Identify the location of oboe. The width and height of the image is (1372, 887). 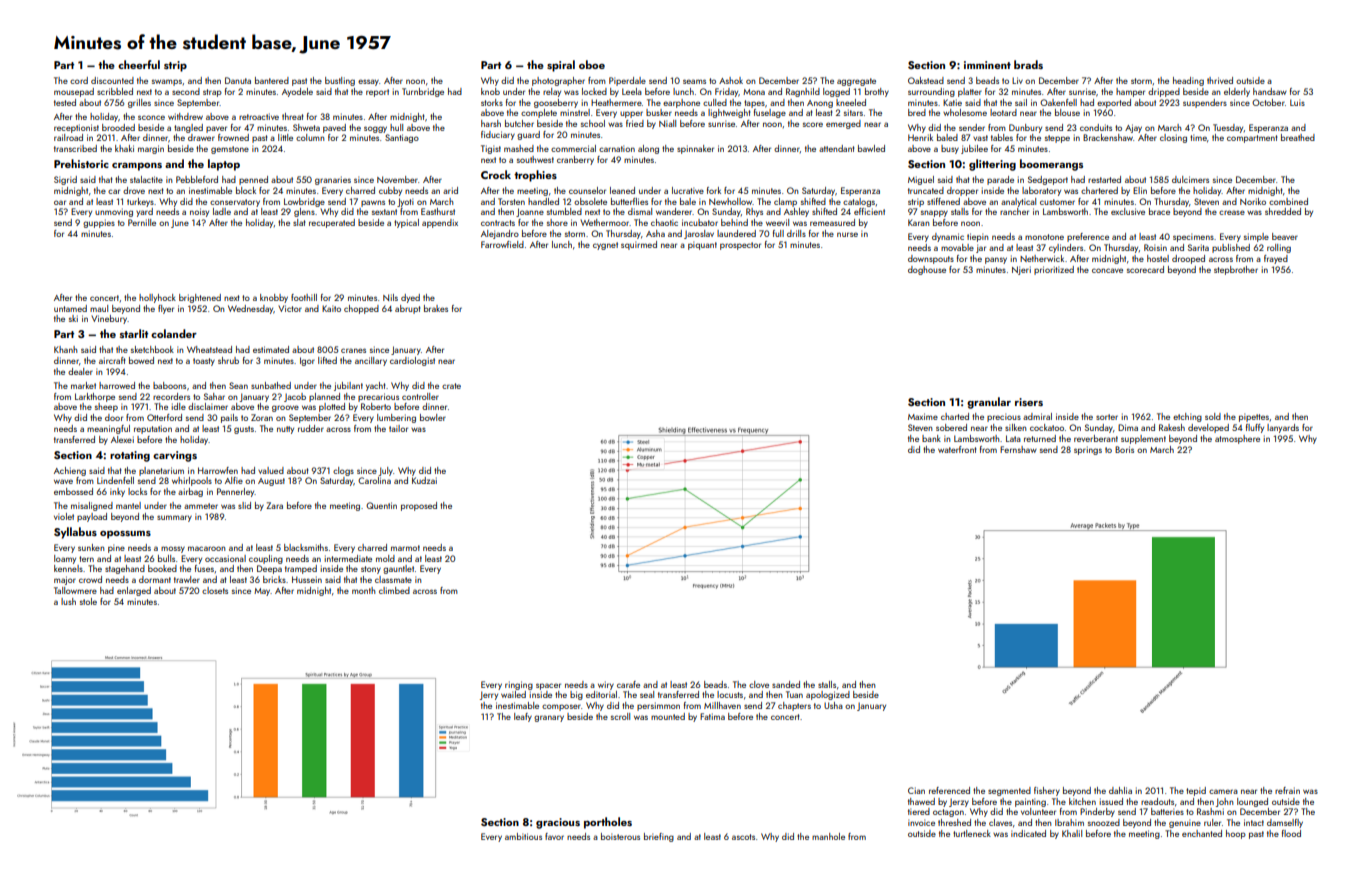
(592, 64).
